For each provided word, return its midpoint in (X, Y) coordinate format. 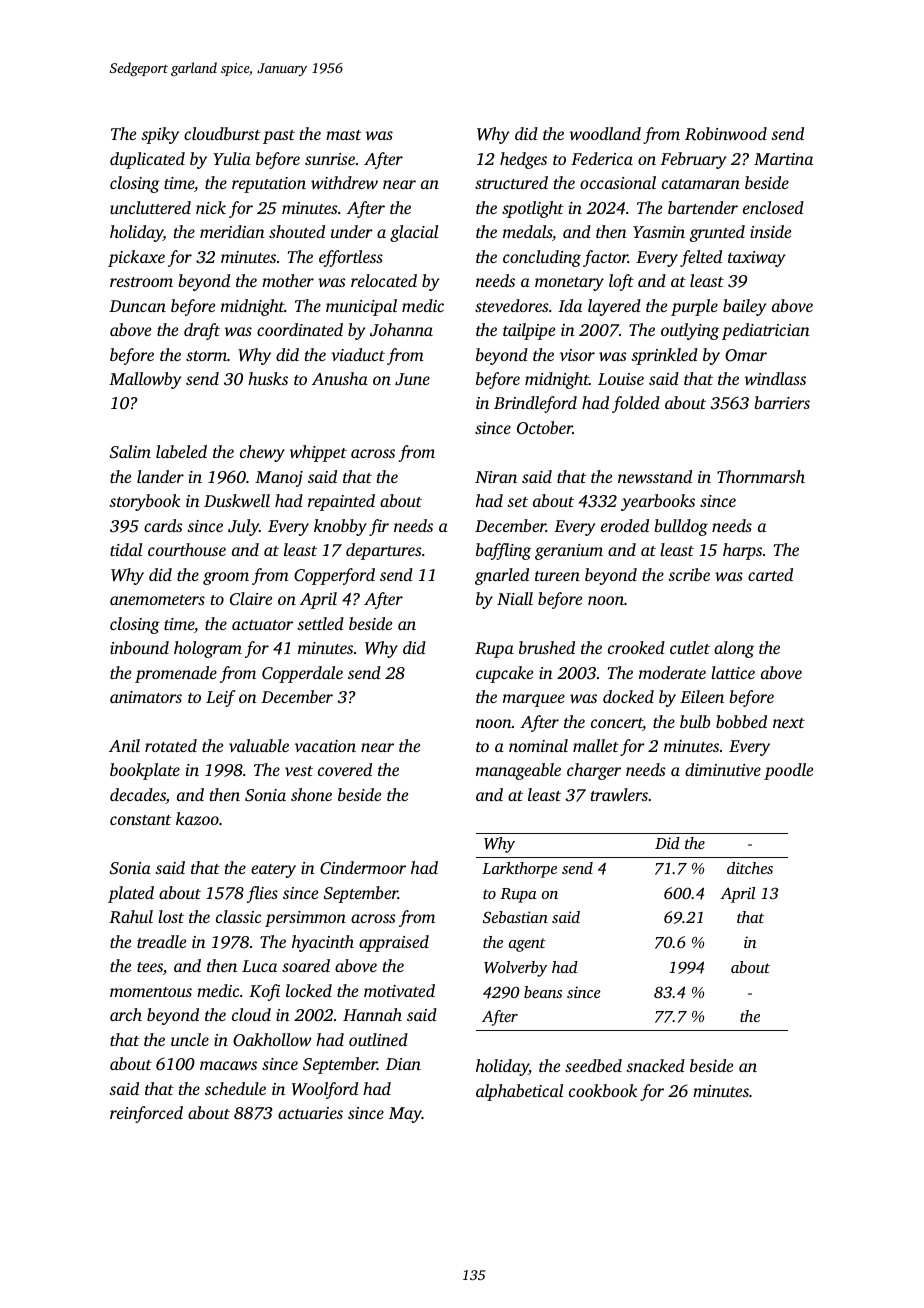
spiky (160, 135)
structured (511, 182)
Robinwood (726, 134)
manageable (518, 771)
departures (384, 551)
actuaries (310, 1113)
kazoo (197, 818)
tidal (126, 549)
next (789, 723)
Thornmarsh (761, 476)
